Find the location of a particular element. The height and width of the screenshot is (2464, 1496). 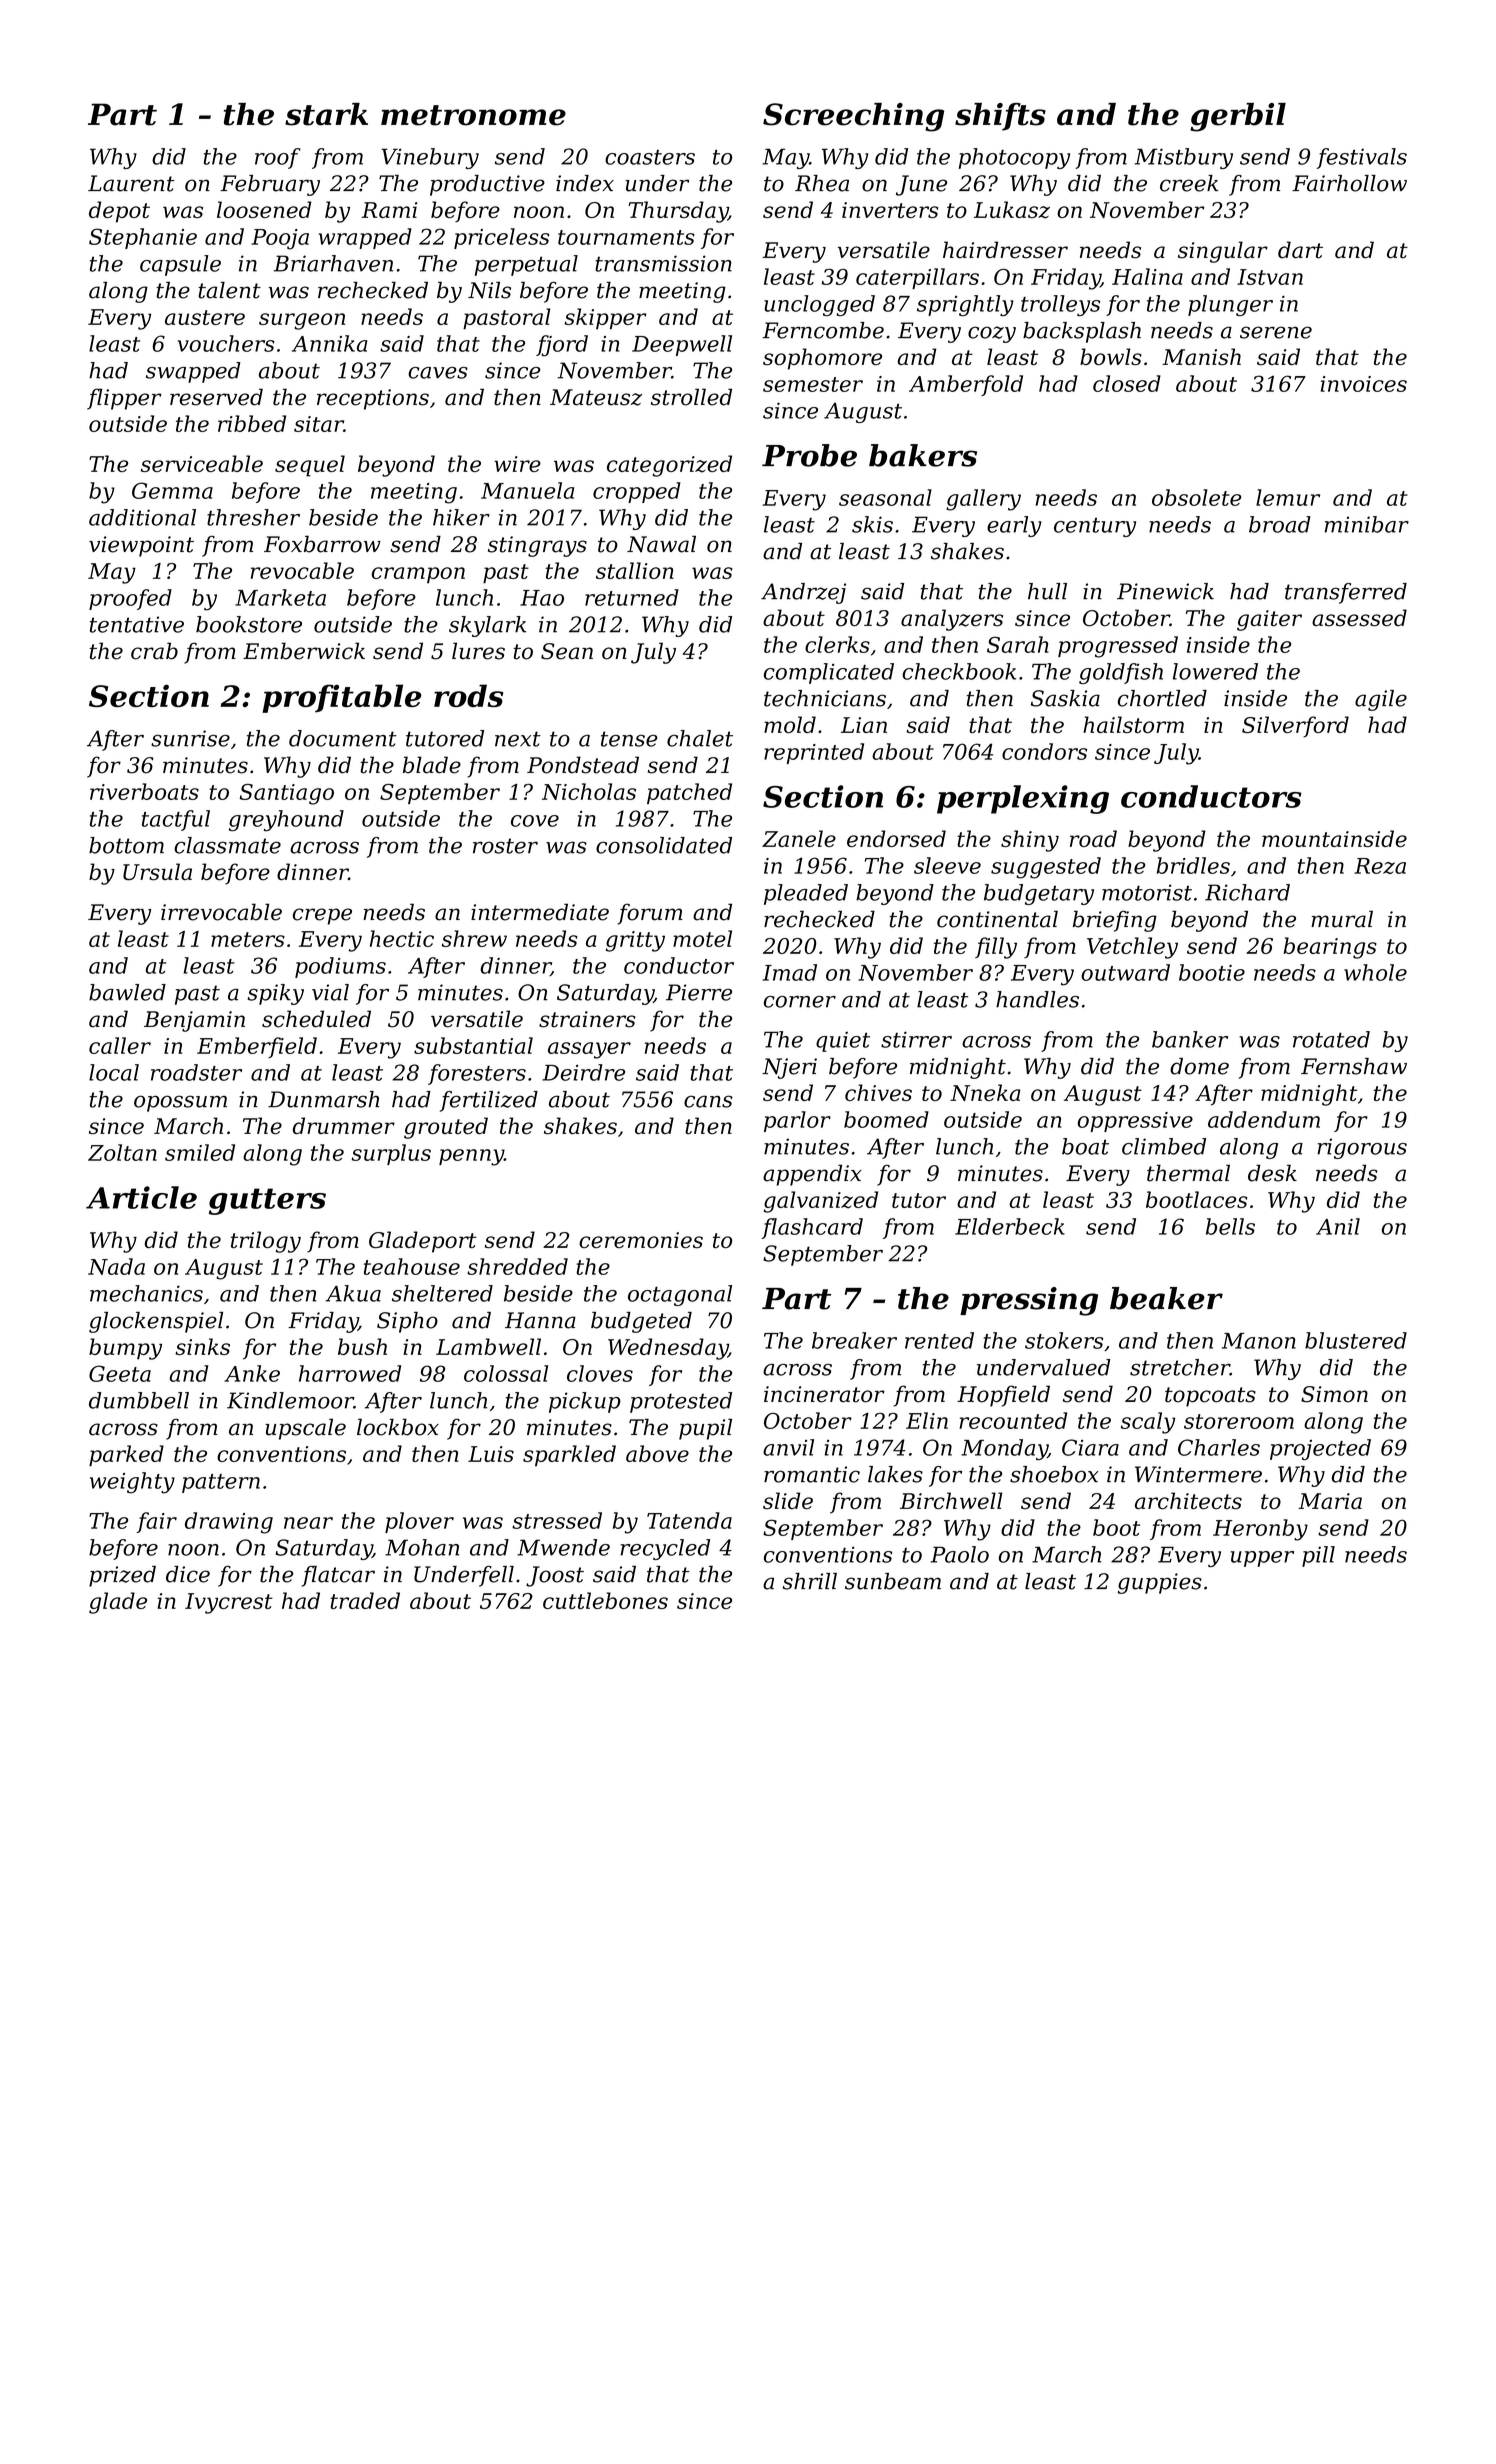

gaiter is located at coordinates (1269, 620).
